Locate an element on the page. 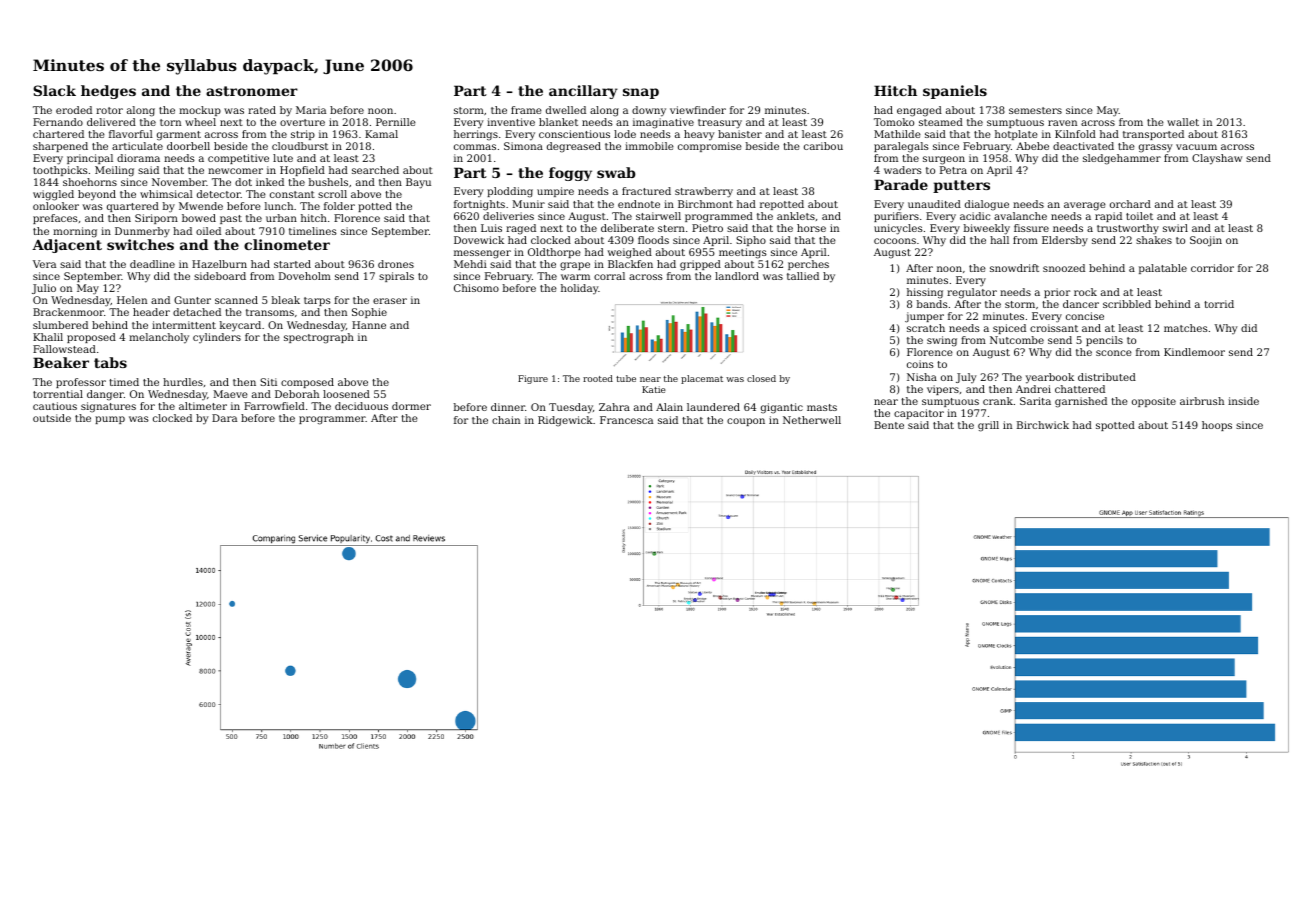 This document has width=1308, height=924. torrid is located at coordinates (1219, 304).
